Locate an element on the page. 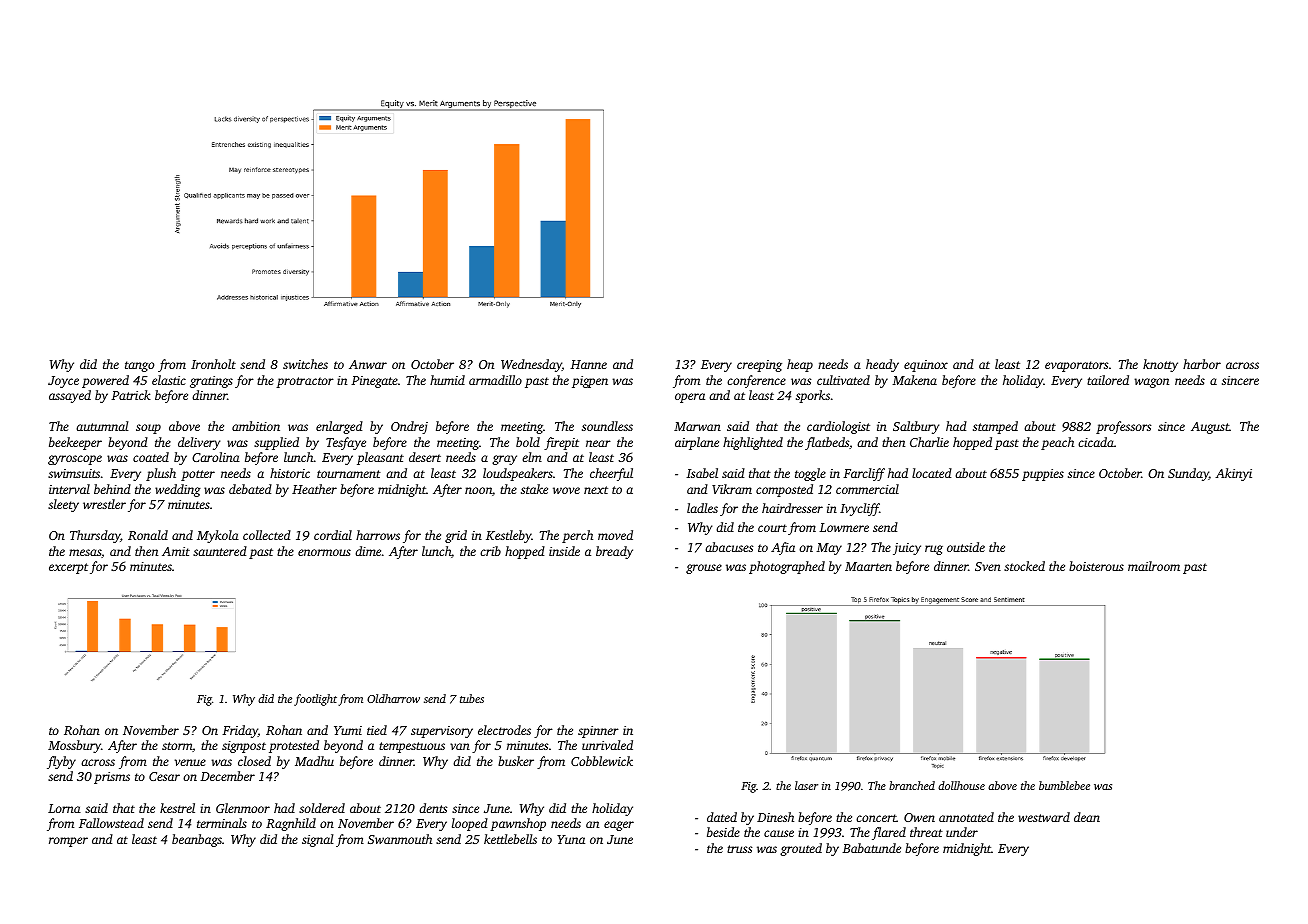 The width and height of the page is (1308, 924). cordial is located at coordinates (333, 535).
